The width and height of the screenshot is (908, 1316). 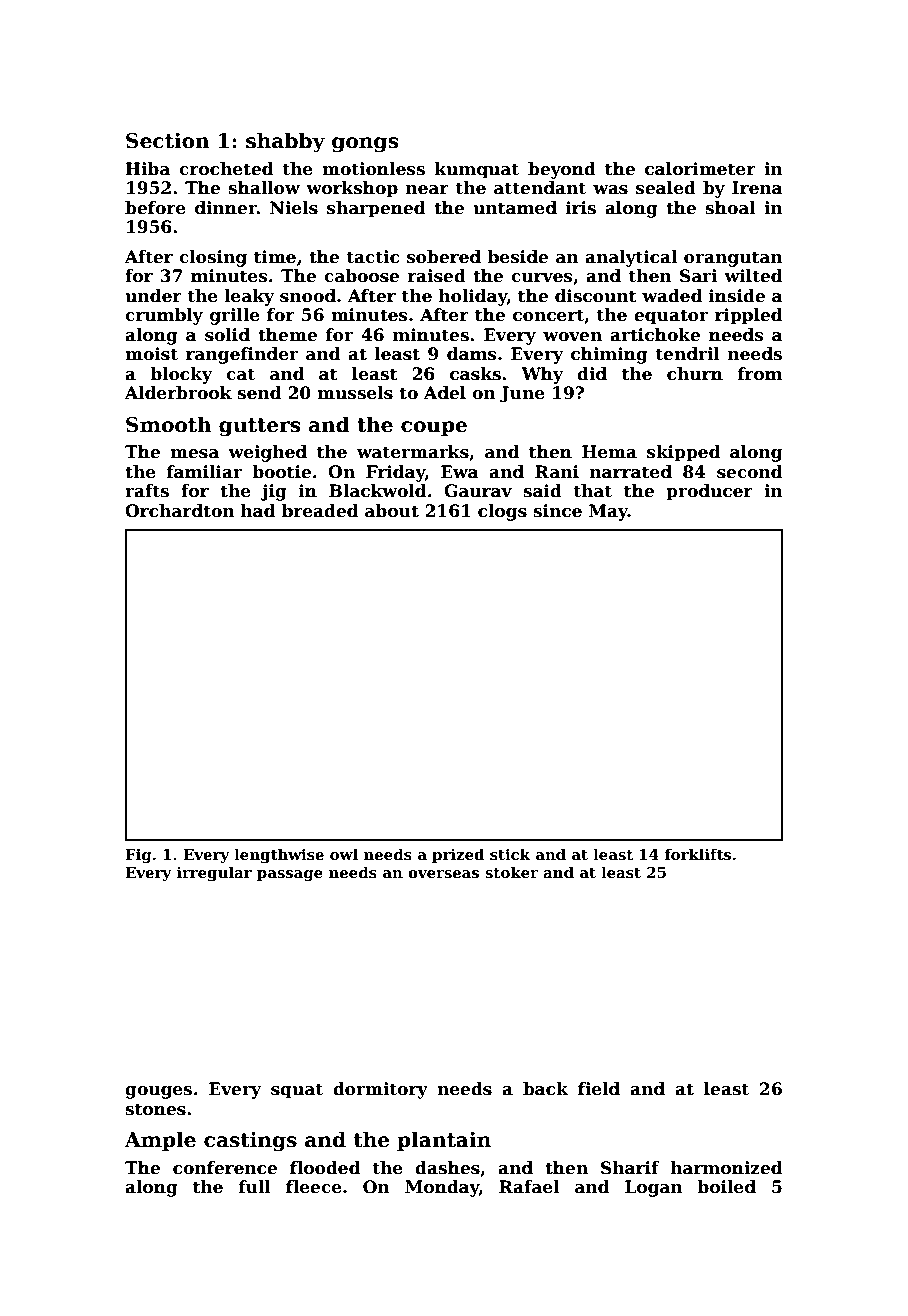 What do you see at coordinates (380, 1090) in the screenshot?
I see `dormitory` at bounding box center [380, 1090].
